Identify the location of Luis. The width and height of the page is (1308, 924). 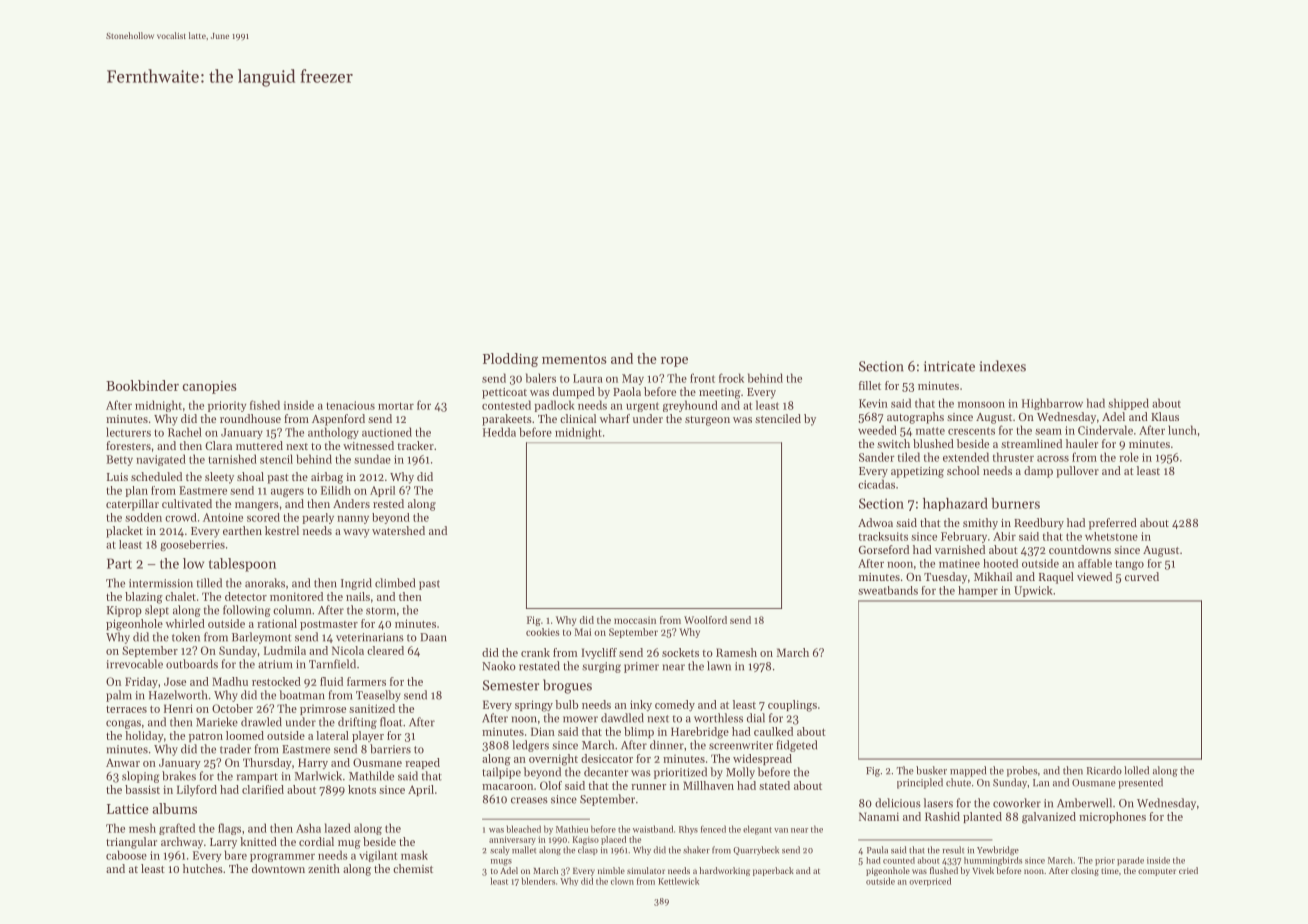
(117, 477).
